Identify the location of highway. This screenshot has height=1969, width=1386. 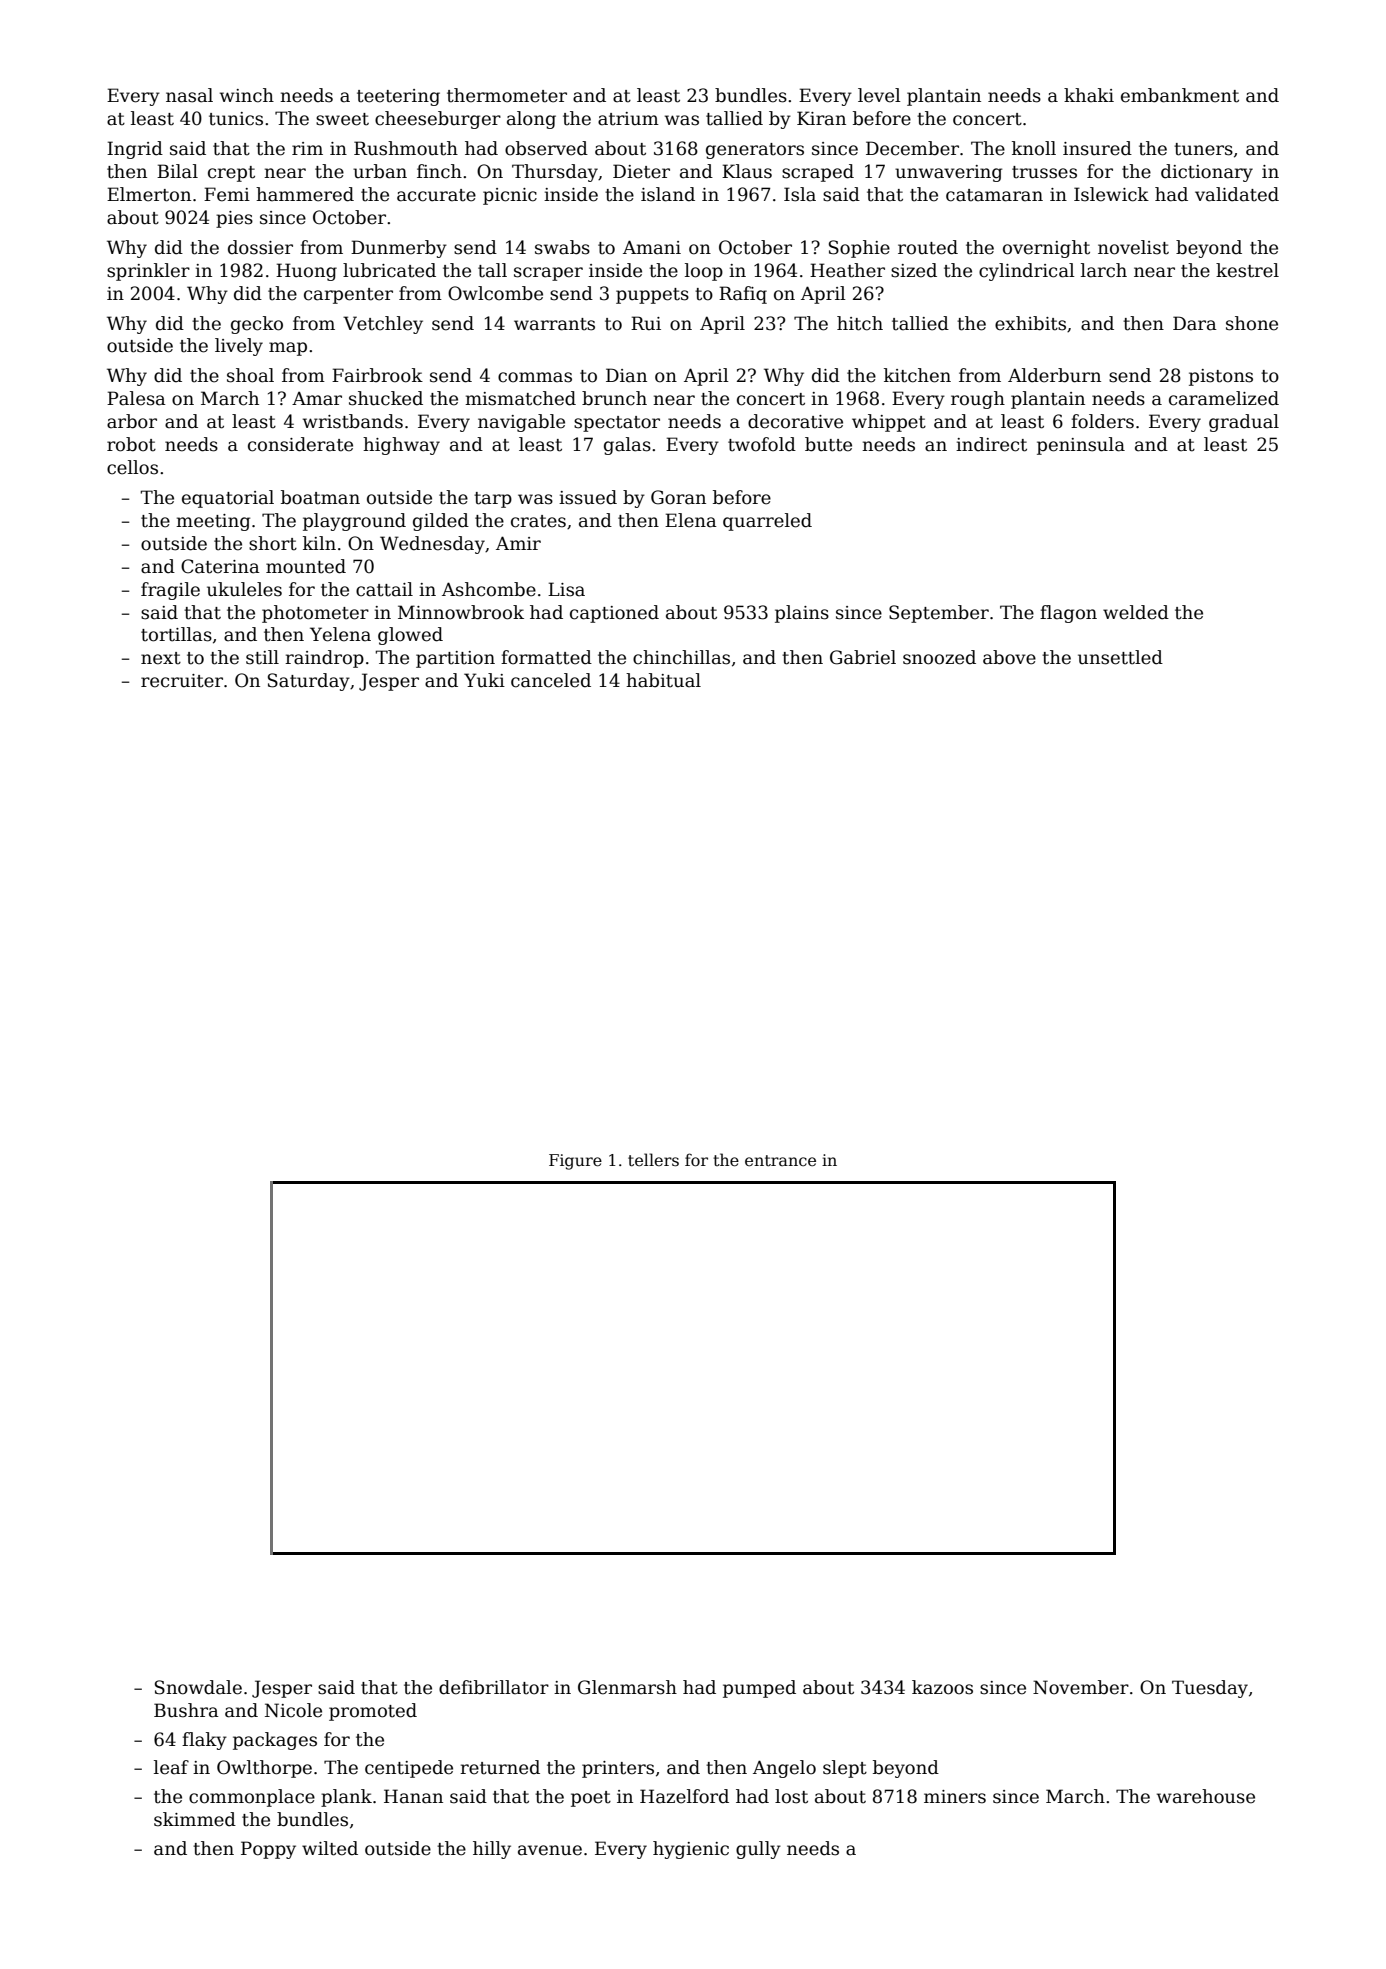
(401, 446).
